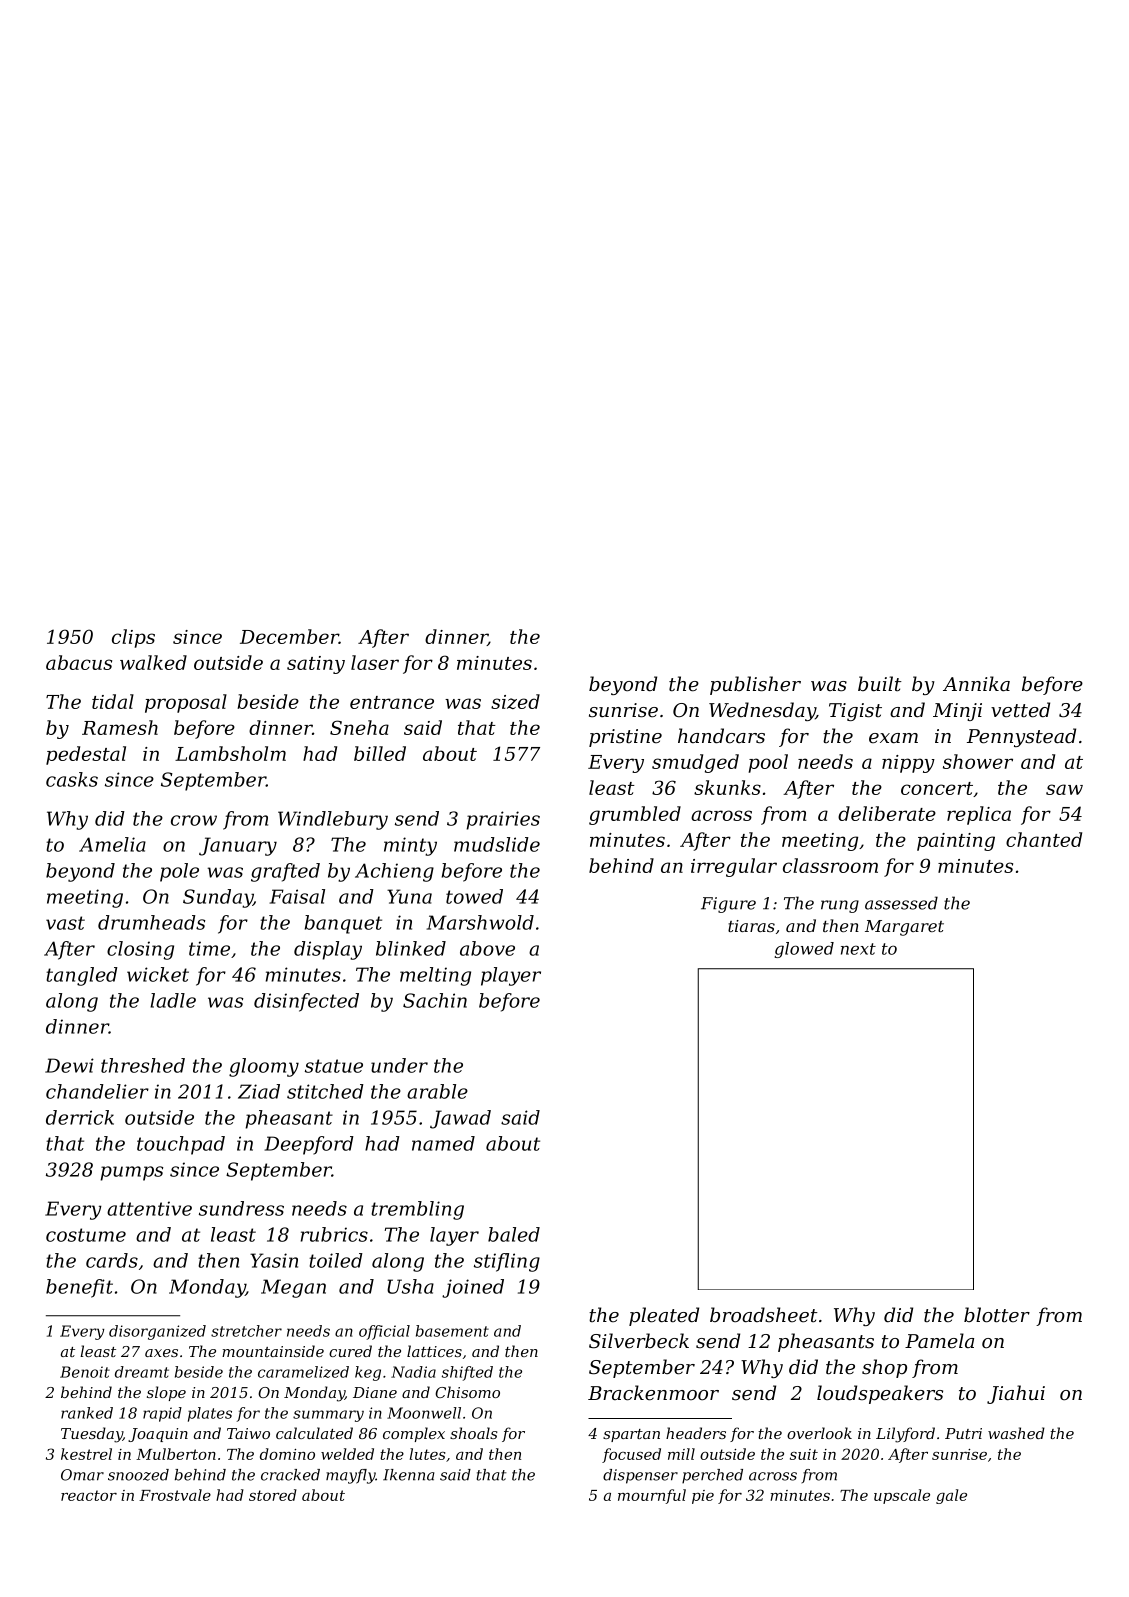  I want to click on Minji, so click(957, 712).
